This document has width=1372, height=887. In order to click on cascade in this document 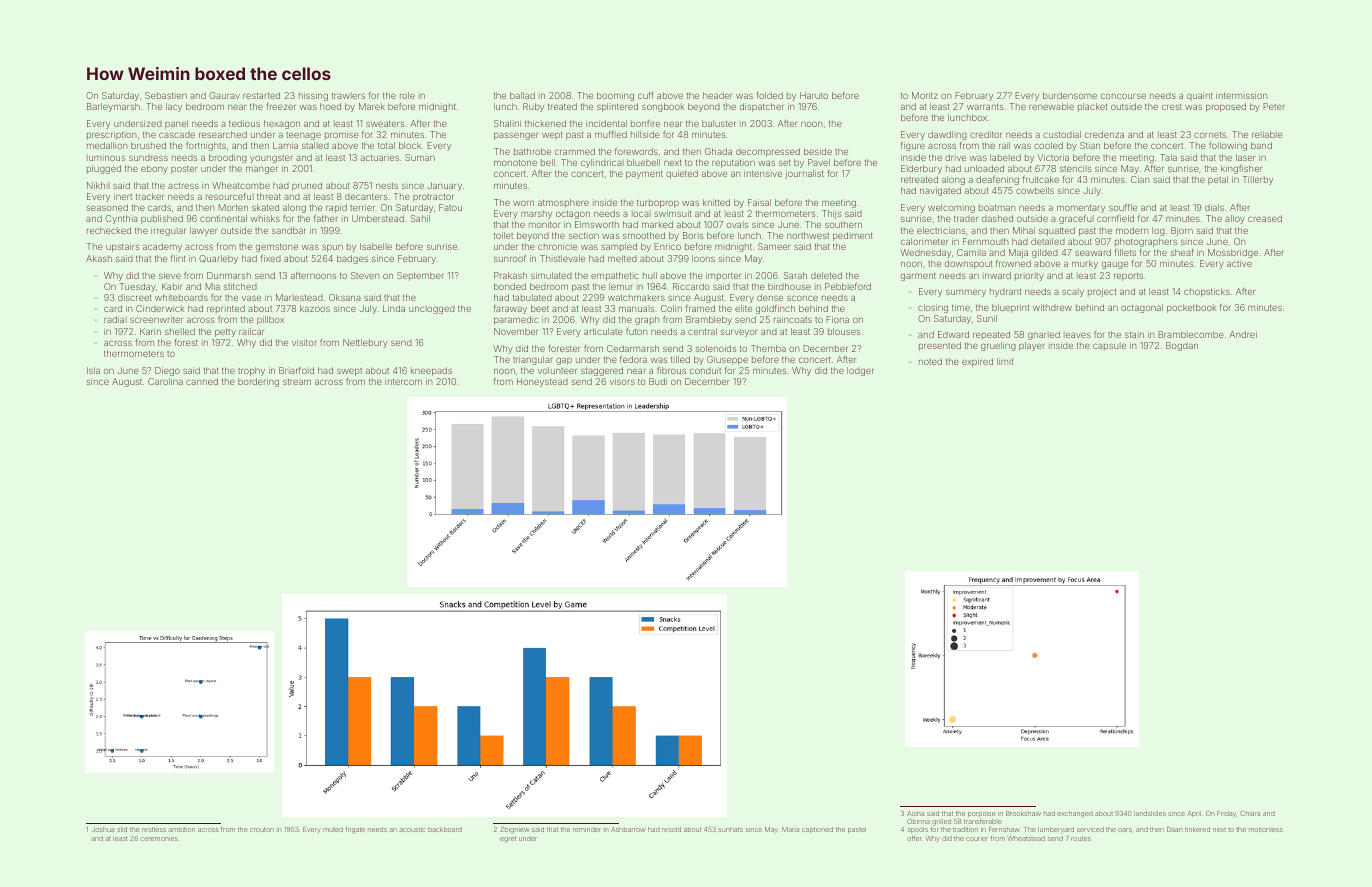, I will do `click(177, 134)`.
